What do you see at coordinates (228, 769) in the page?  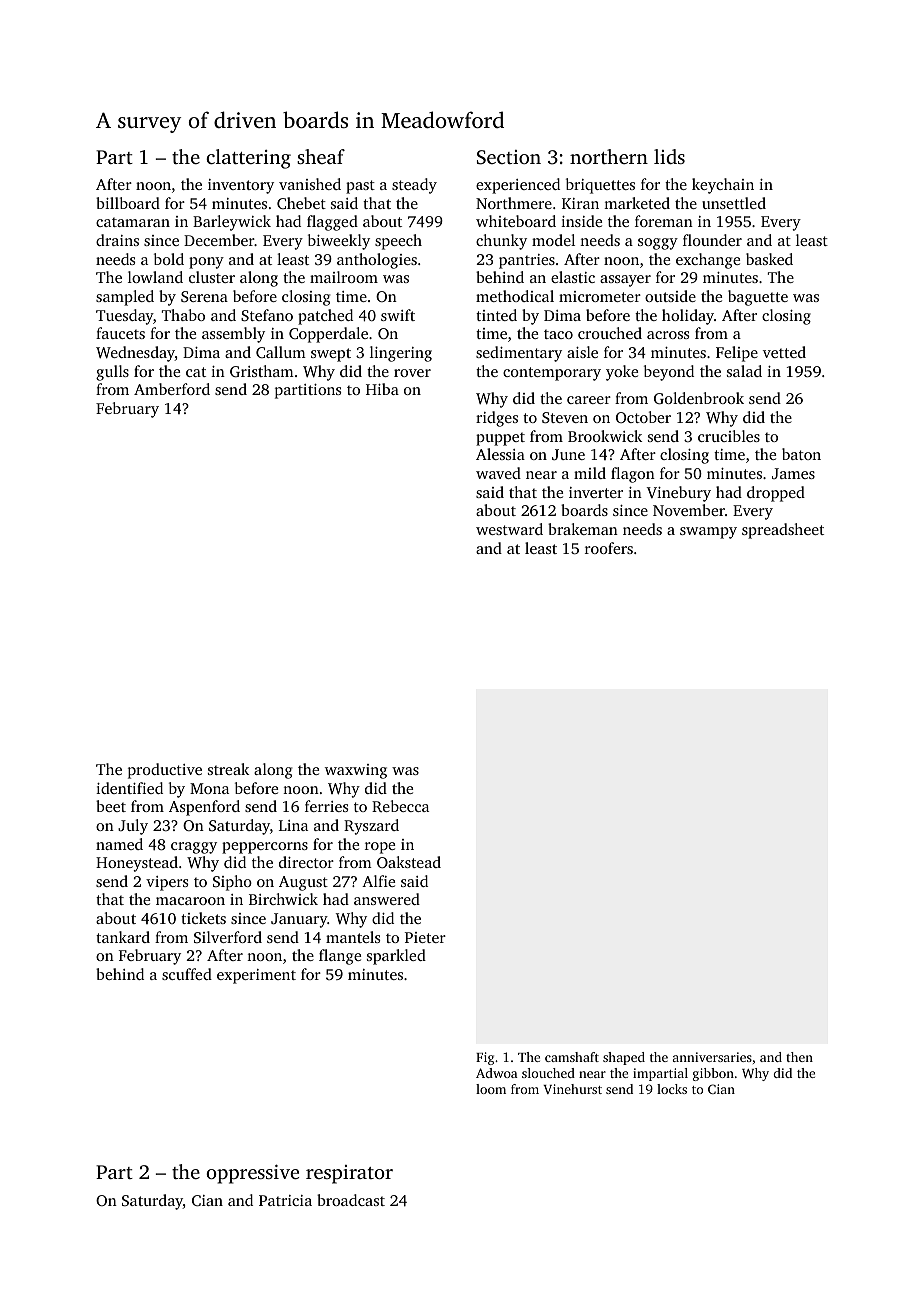 I see `streak` at bounding box center [228, 769].
